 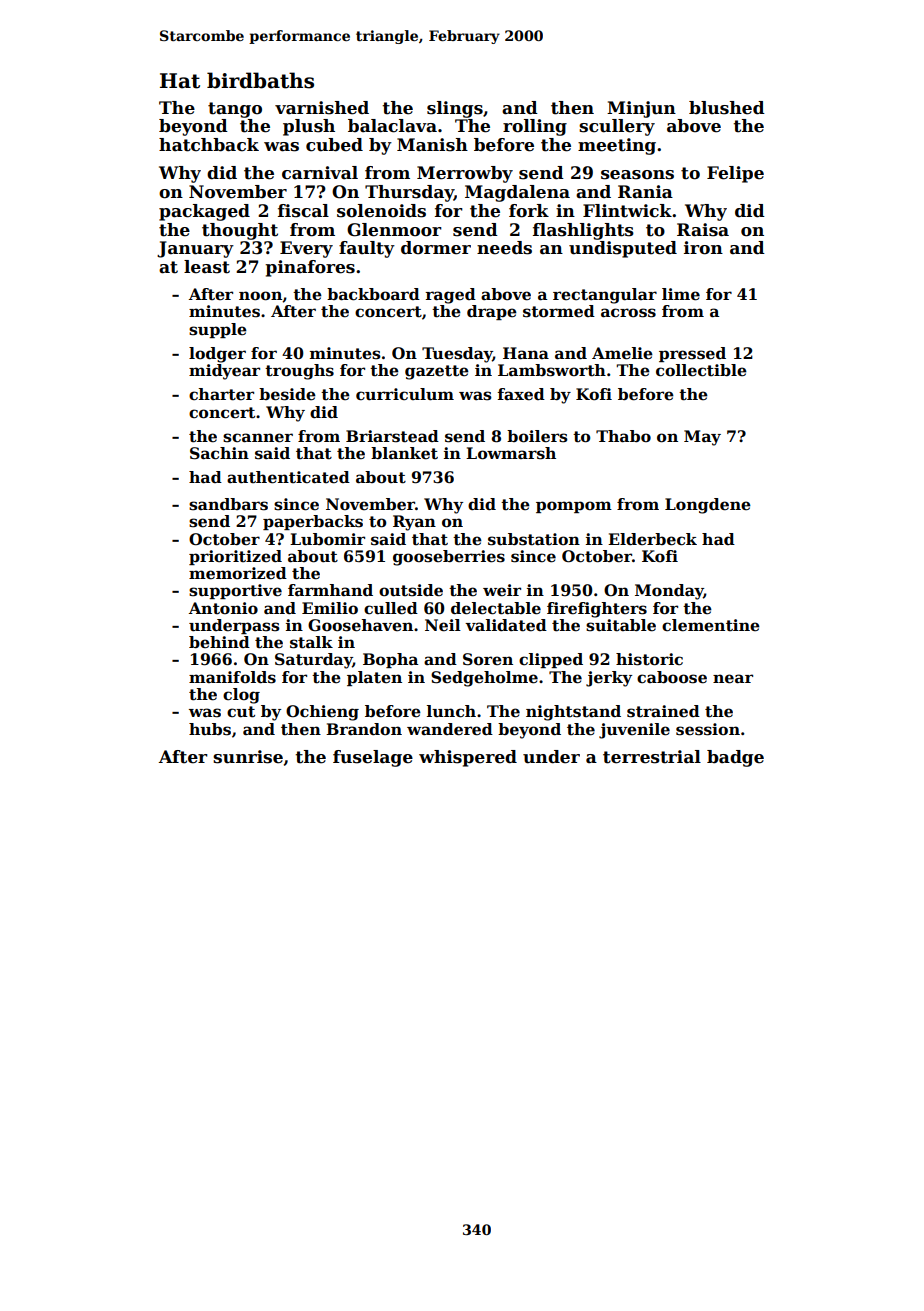 What do you see at coordinates (506, 625) in the screenshot?
I see `validated` at bounding box center [506, 625].
